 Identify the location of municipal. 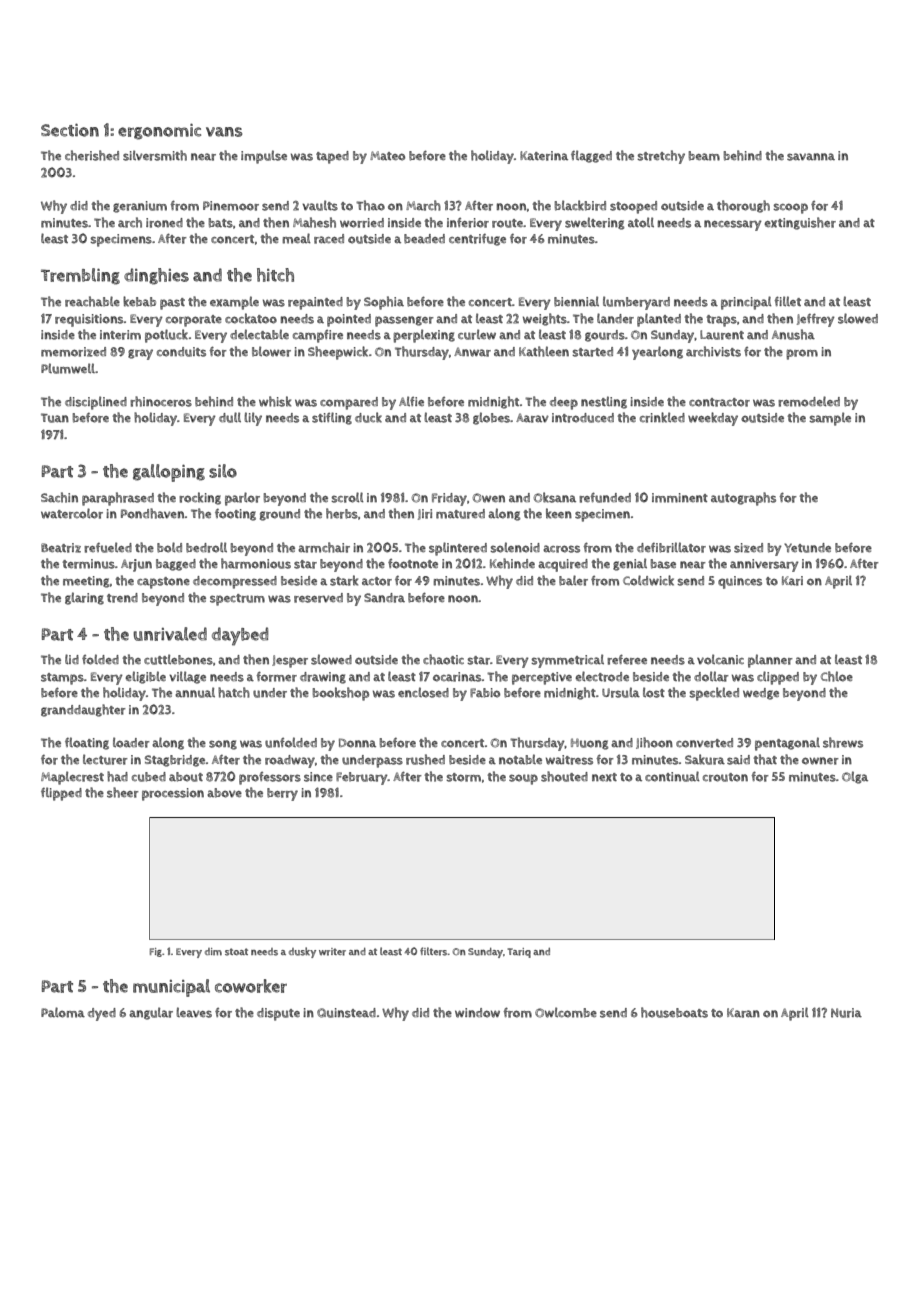
(171, 988).
